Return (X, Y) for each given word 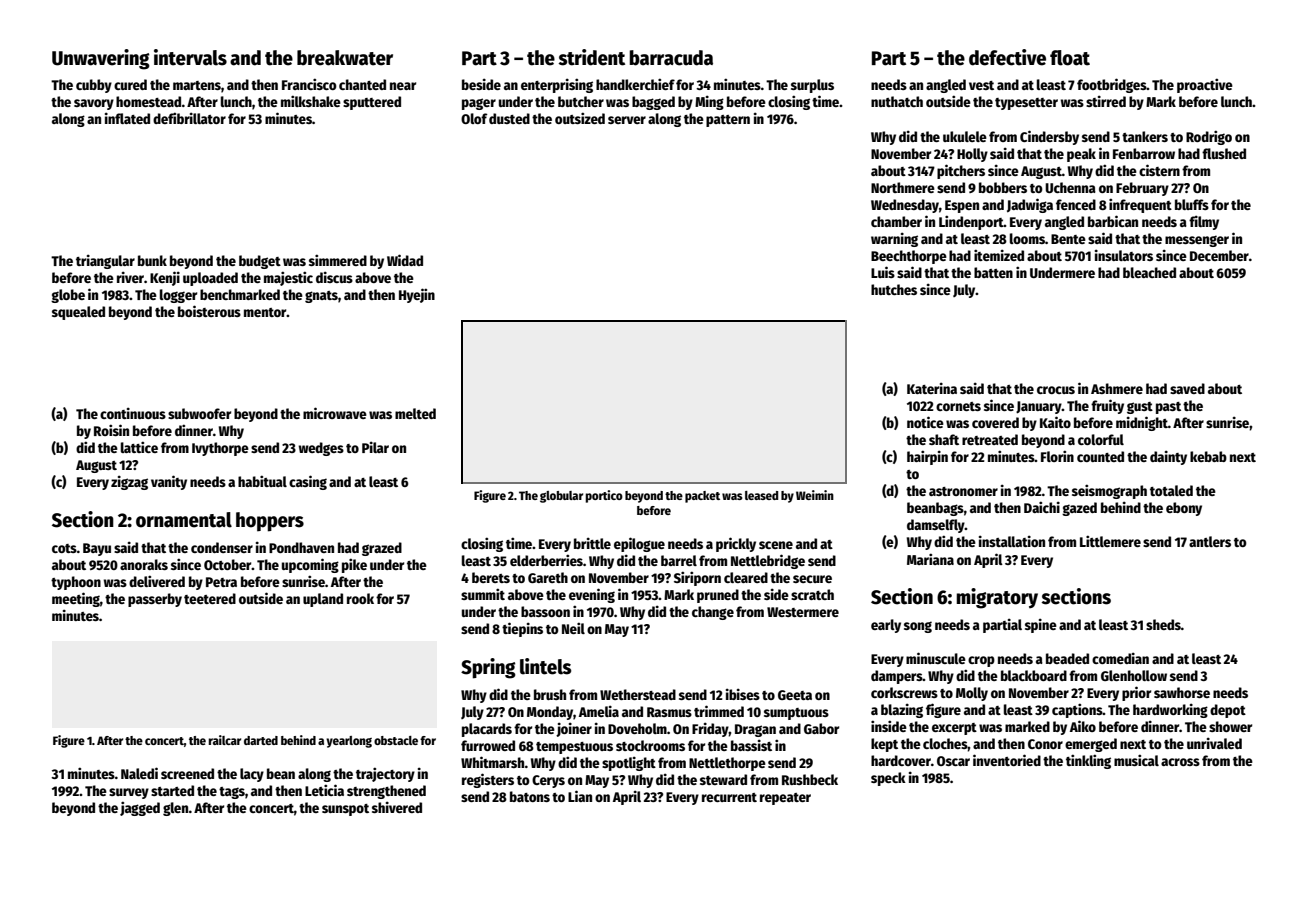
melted (415, 413)
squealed (78, 313)
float (1070, 58)
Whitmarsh (493, 762)
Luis (883, 272)
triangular (105, 261)
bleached (1149, 272)
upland (323, 600)
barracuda (671, 58)
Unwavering (101, 59)
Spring (488, 668)
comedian (1120, 658)
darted (261, 740)
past (1168, 408)
